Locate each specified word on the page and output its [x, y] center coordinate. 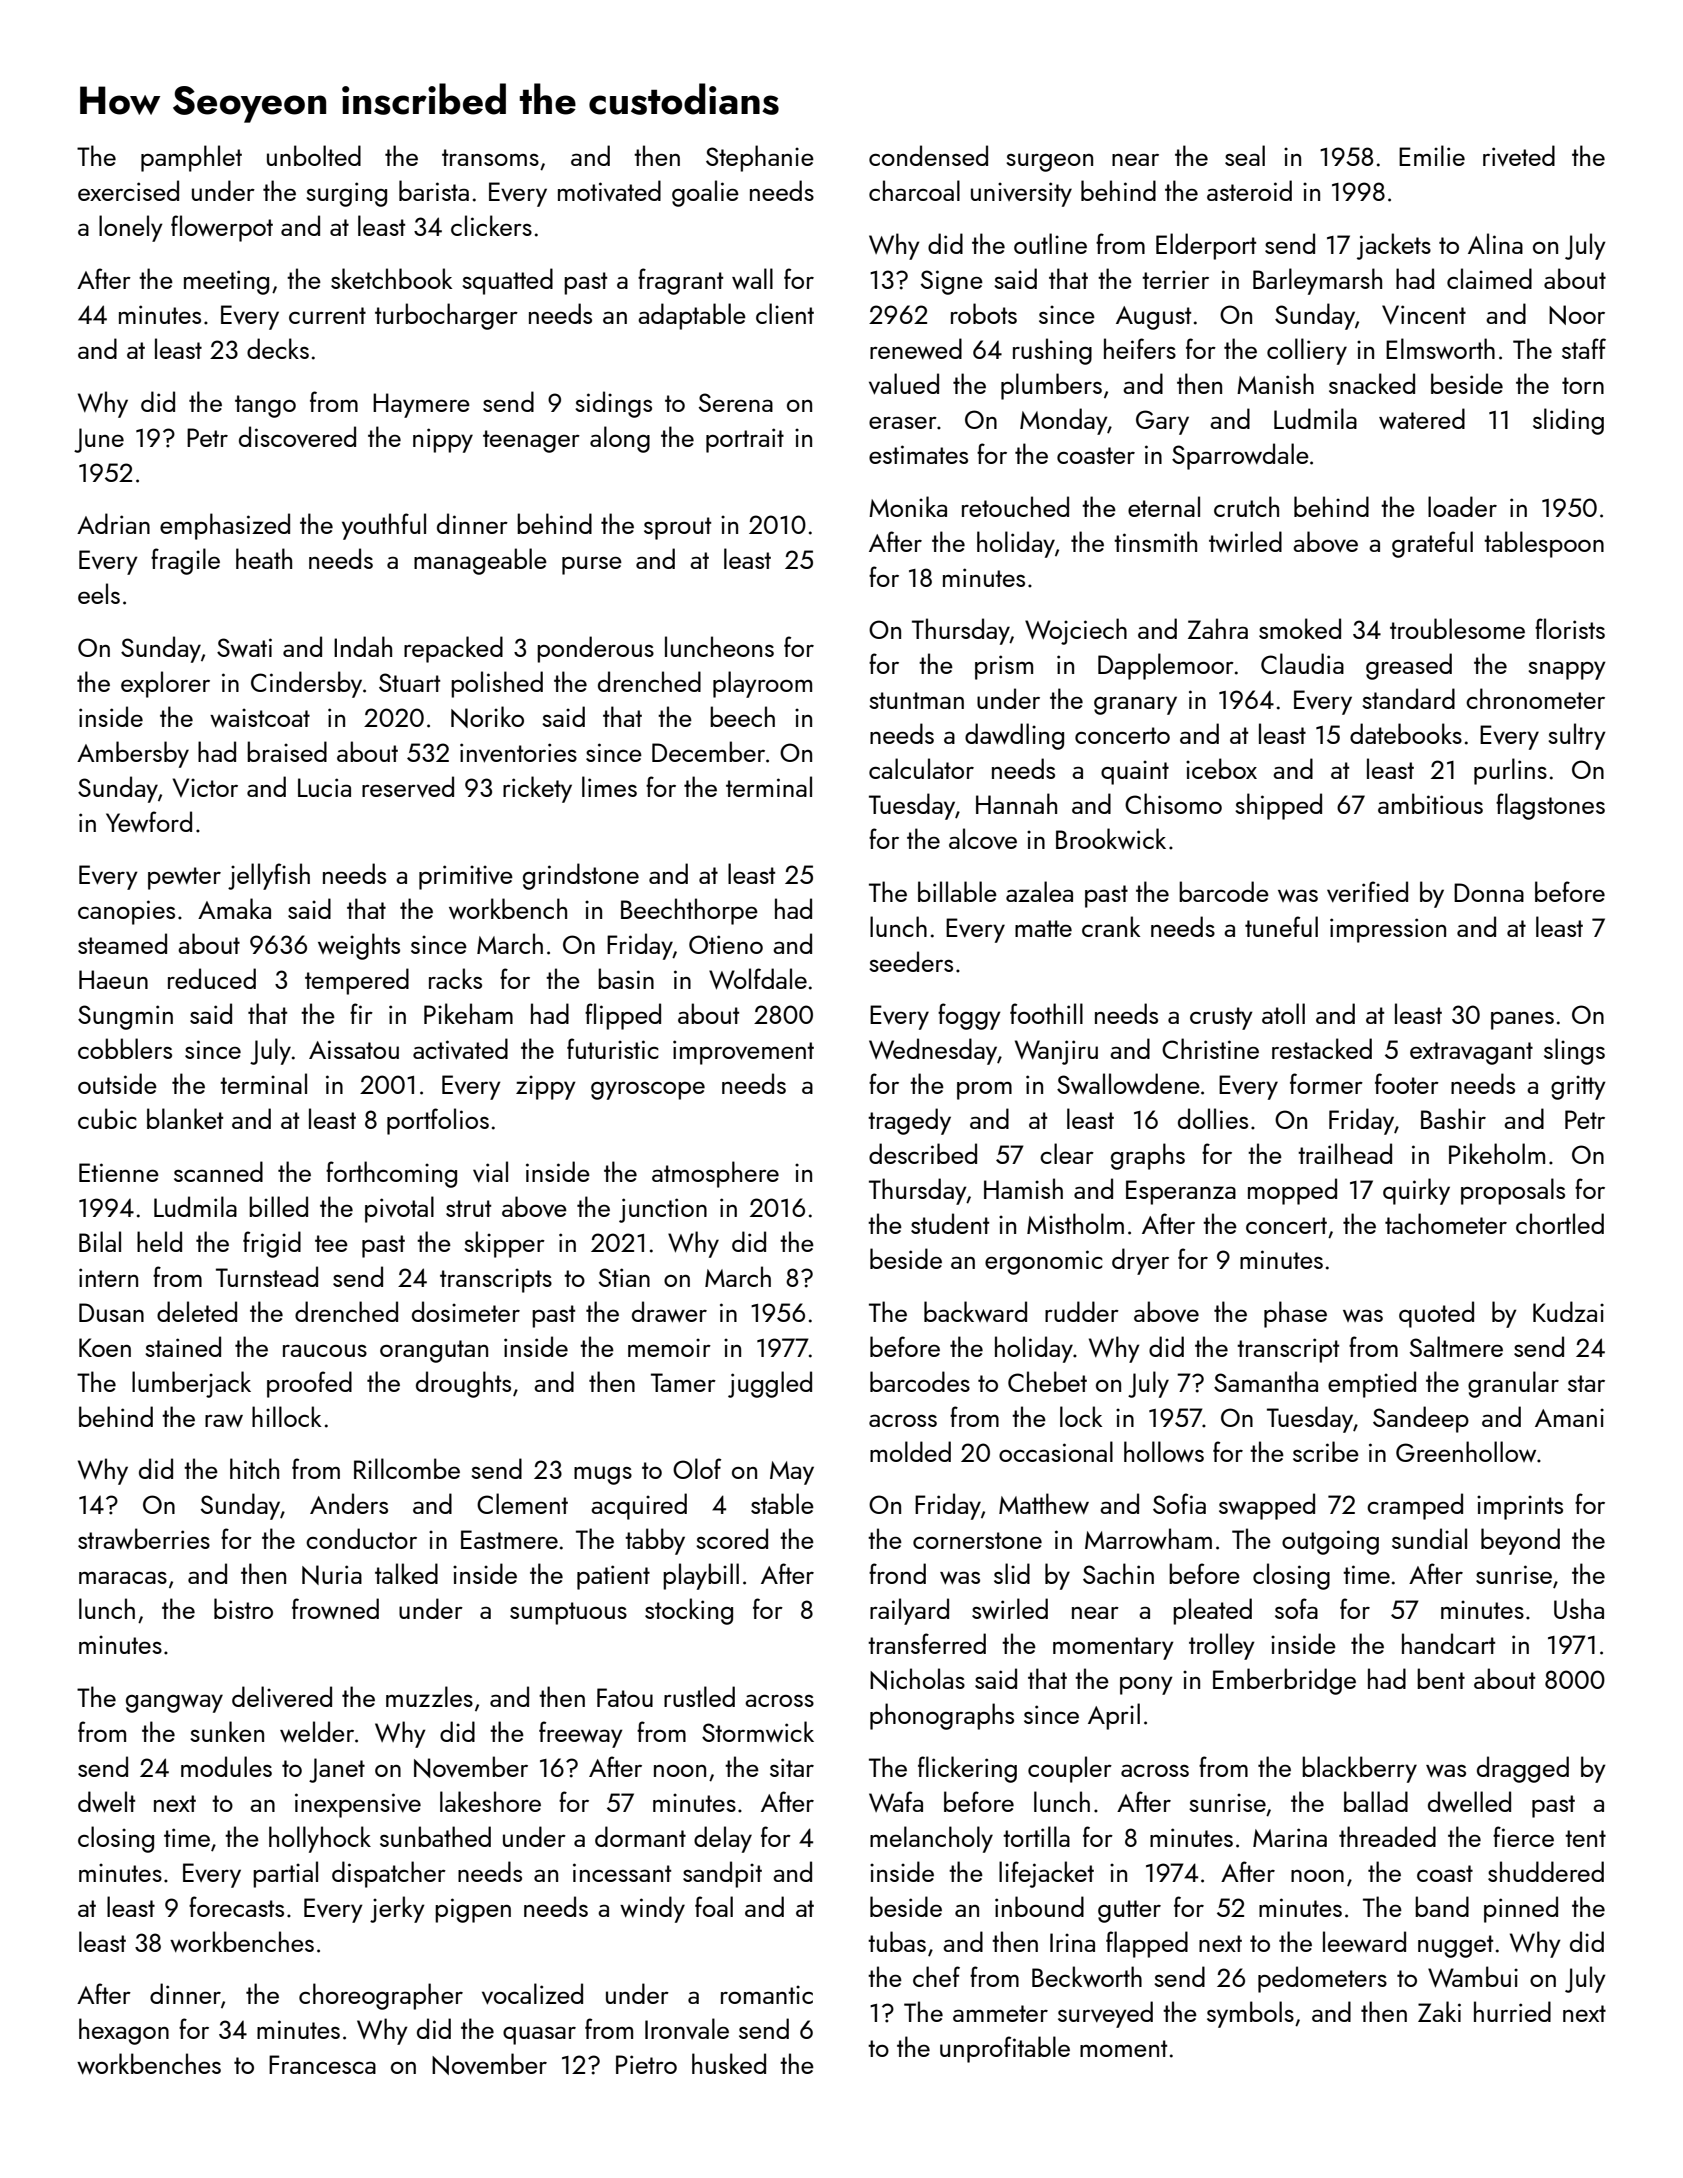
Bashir [1453, 1118]
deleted [197, 1311]
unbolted [314, 155]
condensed [928, 155]
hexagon [124, 2031]
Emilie [1432, 155]
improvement [743, 1052]
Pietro [646, 2064]
